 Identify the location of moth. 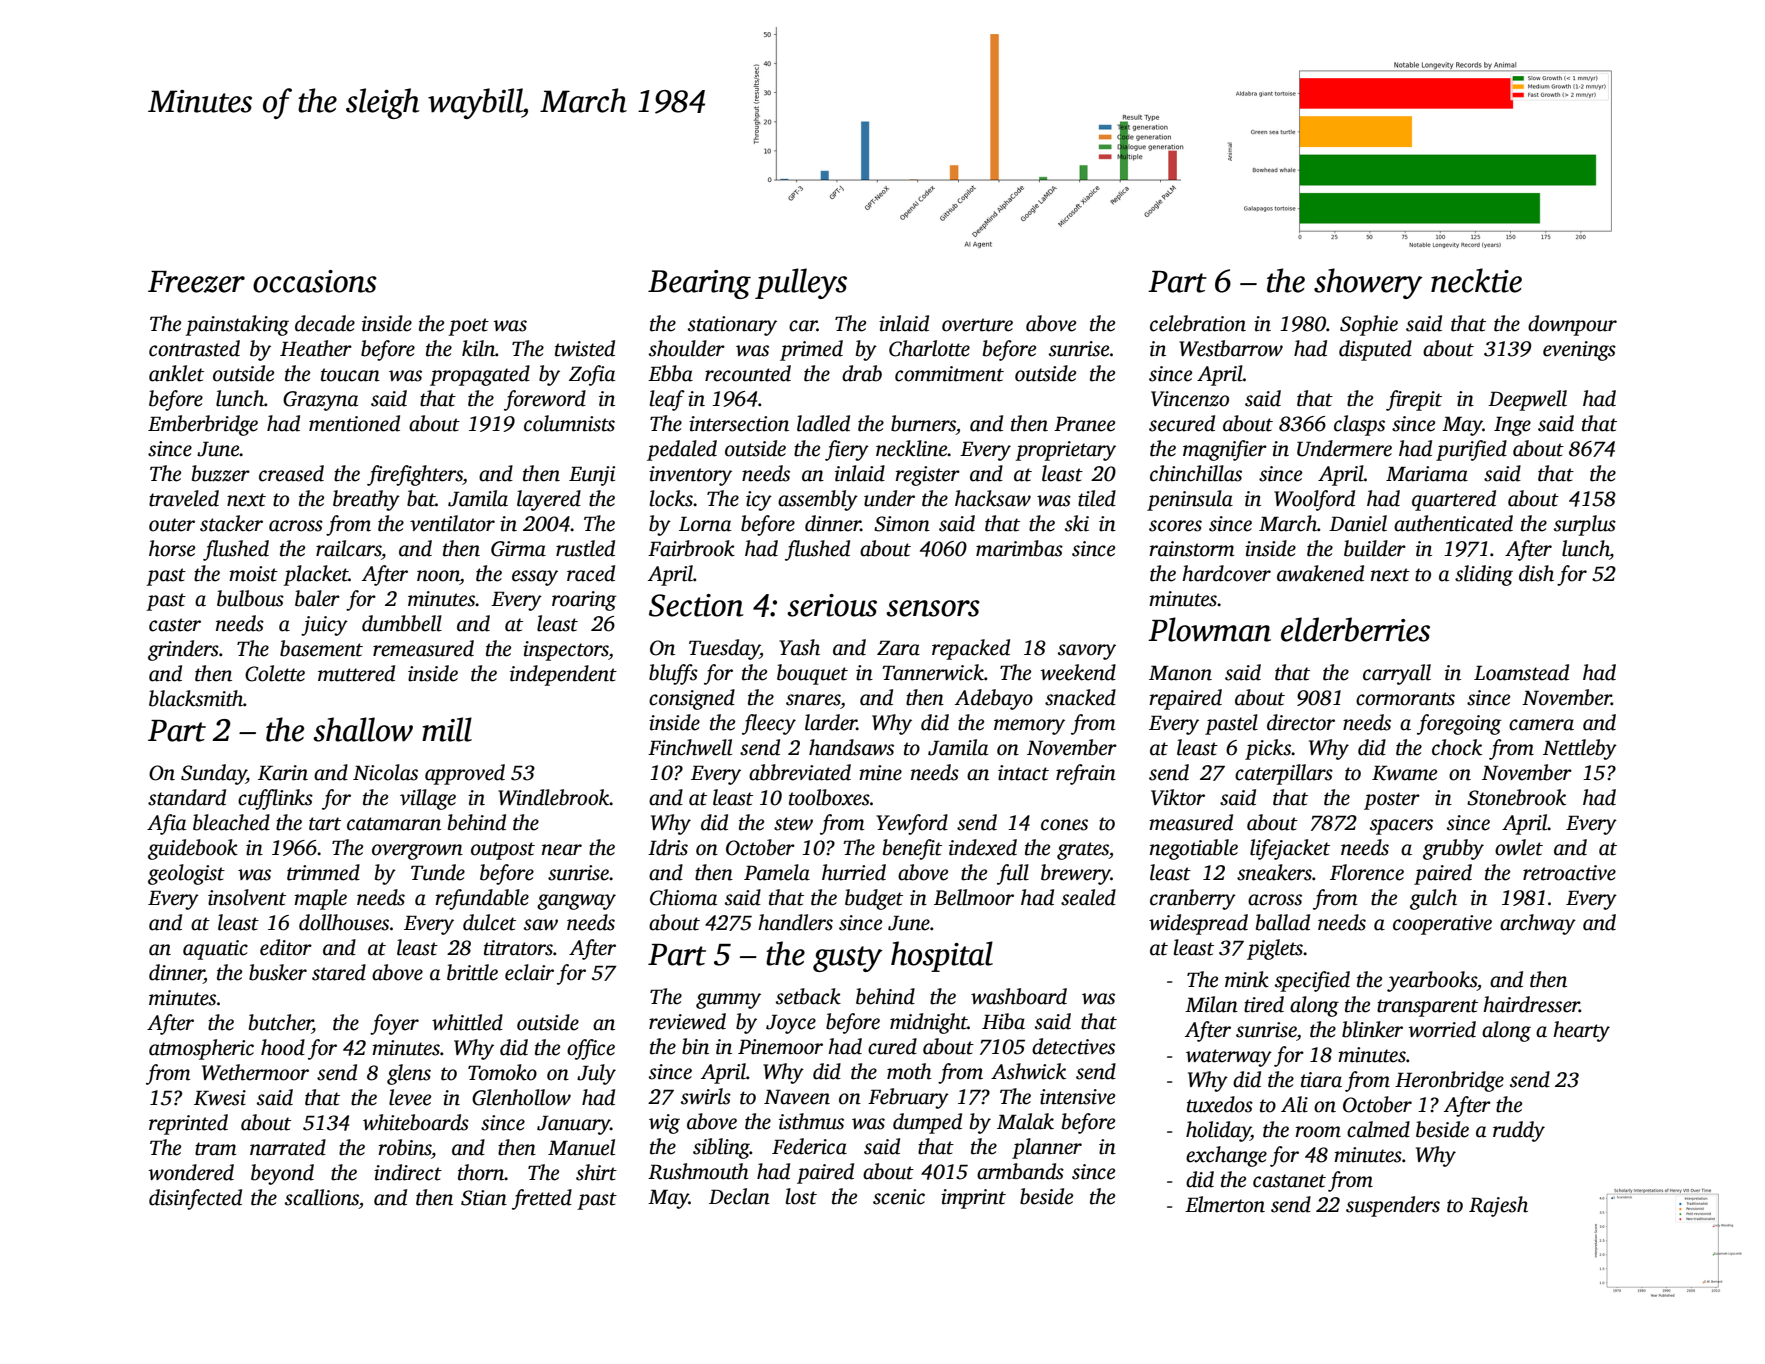
(909, 1071).
